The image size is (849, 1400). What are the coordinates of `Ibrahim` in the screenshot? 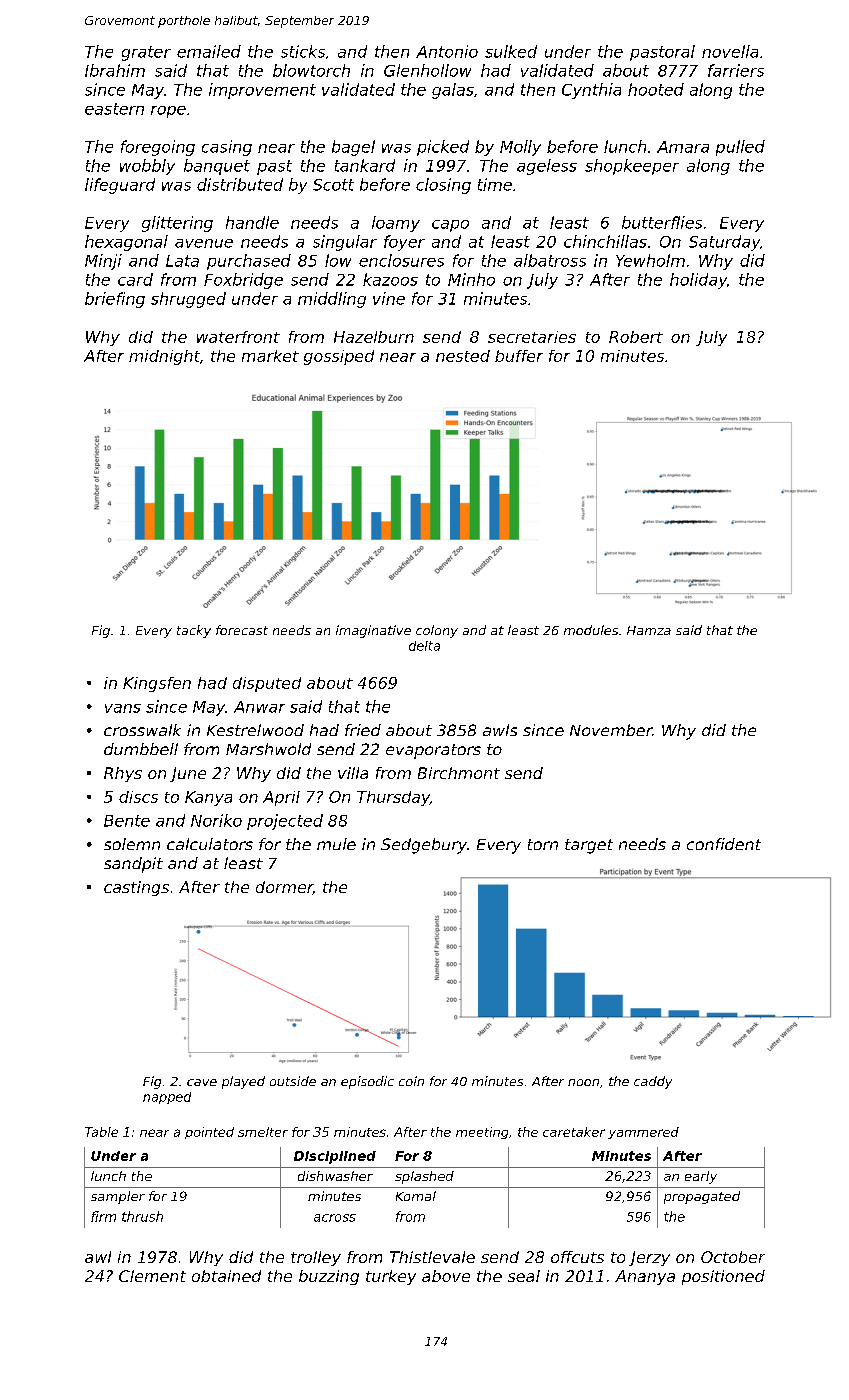 It's located at (115, 70).
